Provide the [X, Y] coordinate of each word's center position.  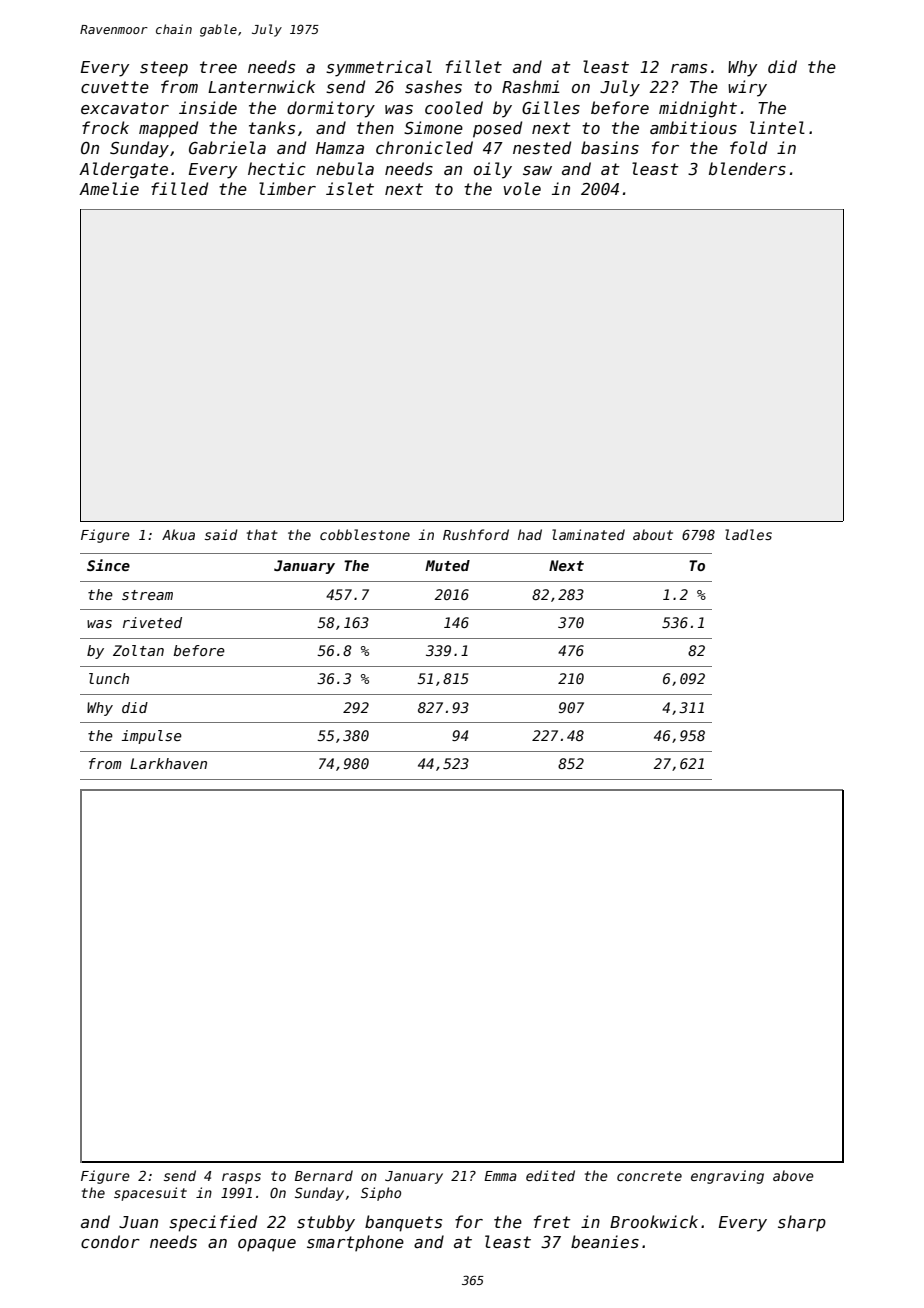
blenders [747, 168]
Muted [447, 565]
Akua [178, 534]
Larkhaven [168, 763]
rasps [241, 1178]
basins [610, 148]
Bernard [324, 1175]
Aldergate [123, 170]
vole [522, 188]
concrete [649, 1176]
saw [537, 170]
